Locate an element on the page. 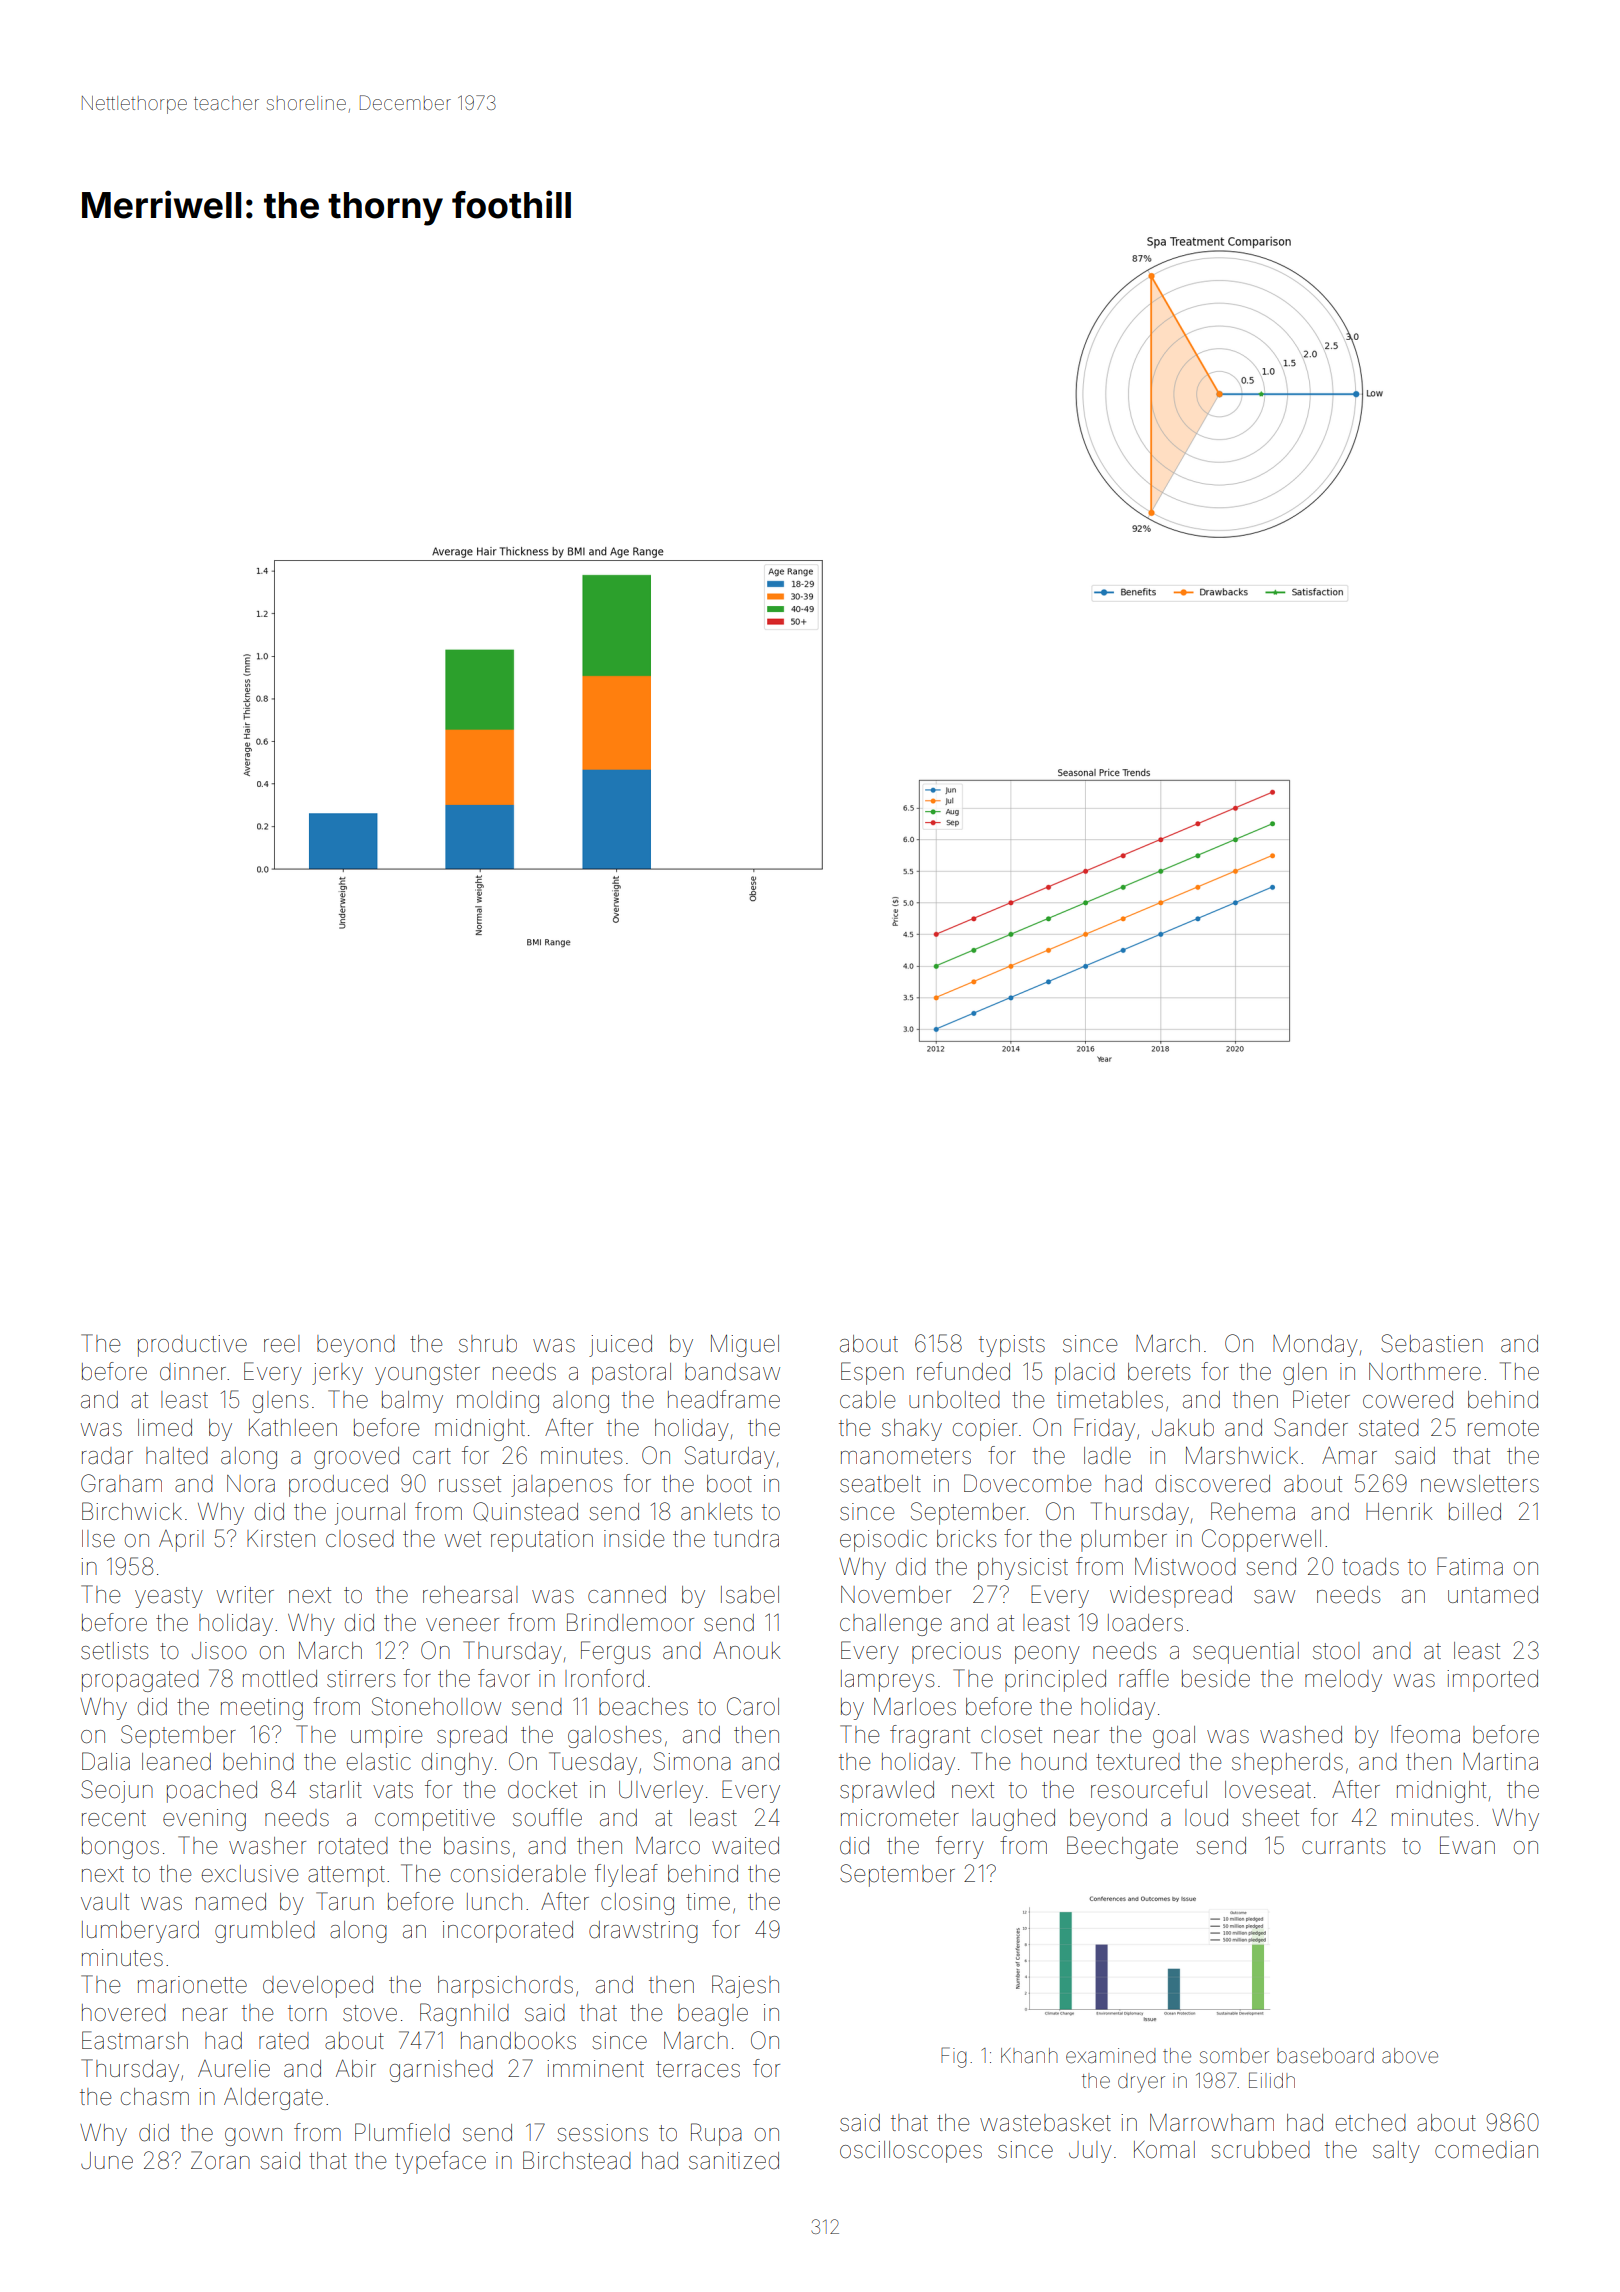 The width and height of the document is (1620, 2292). Dalia is located at coordinates (106, 1761).
